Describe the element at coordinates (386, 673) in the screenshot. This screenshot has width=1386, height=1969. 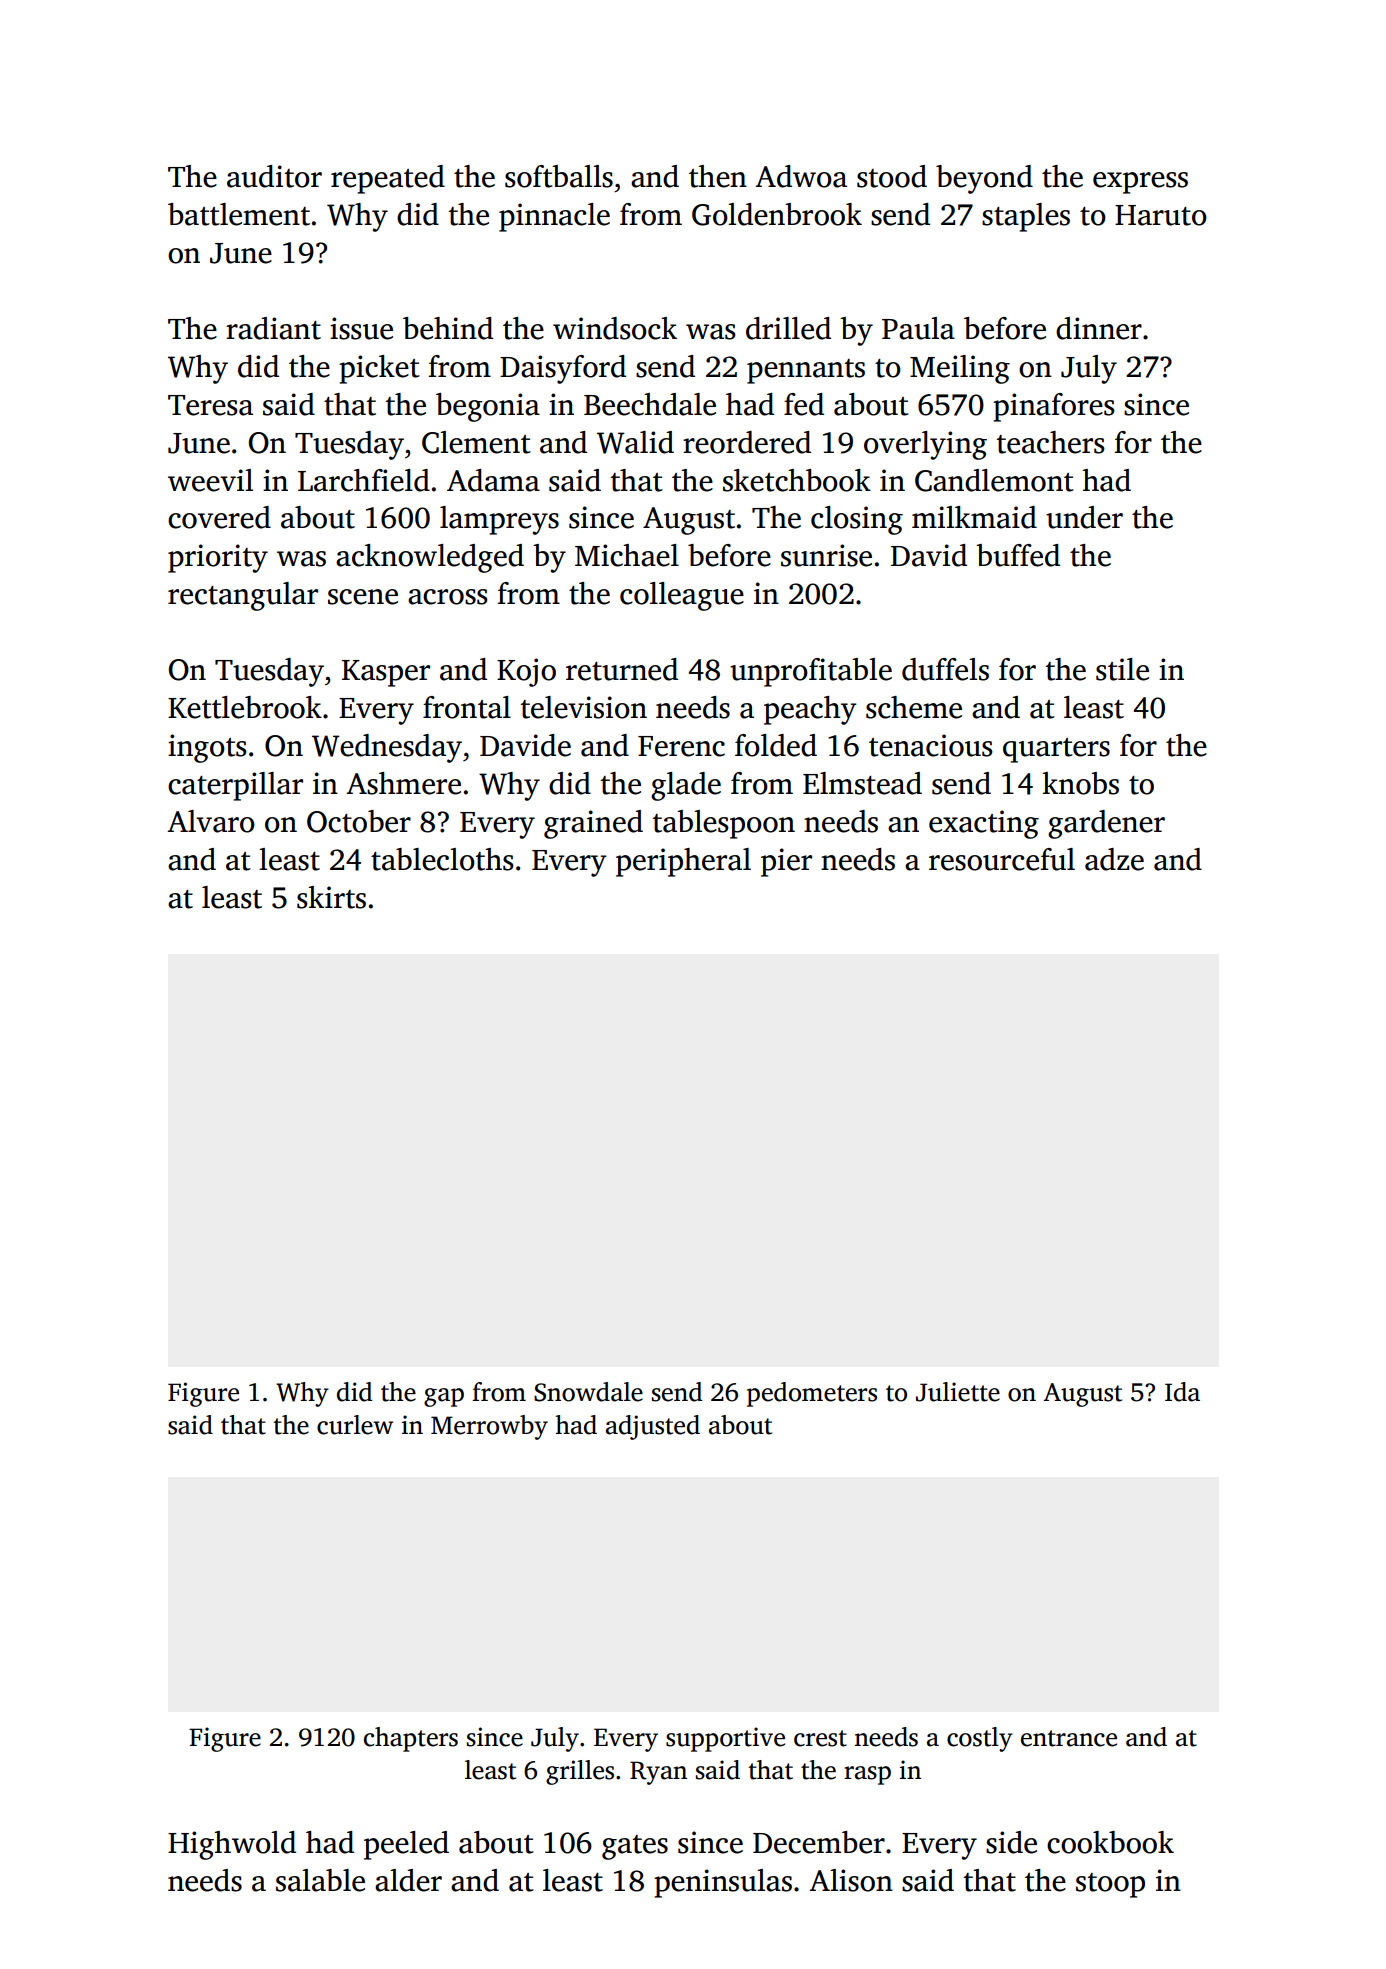
I see `Kasper` at that location.
